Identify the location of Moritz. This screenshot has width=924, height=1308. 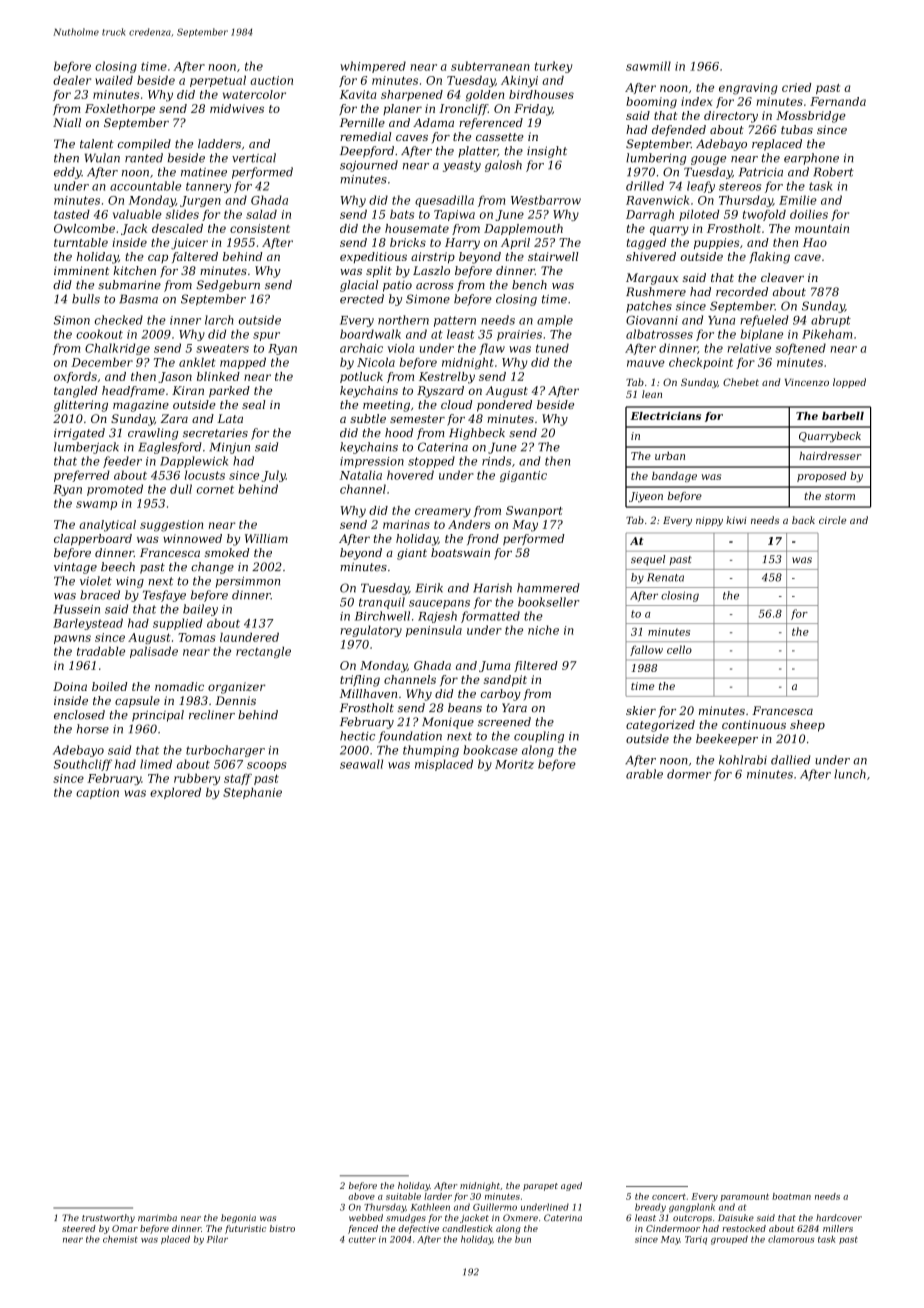
(514, 764).
